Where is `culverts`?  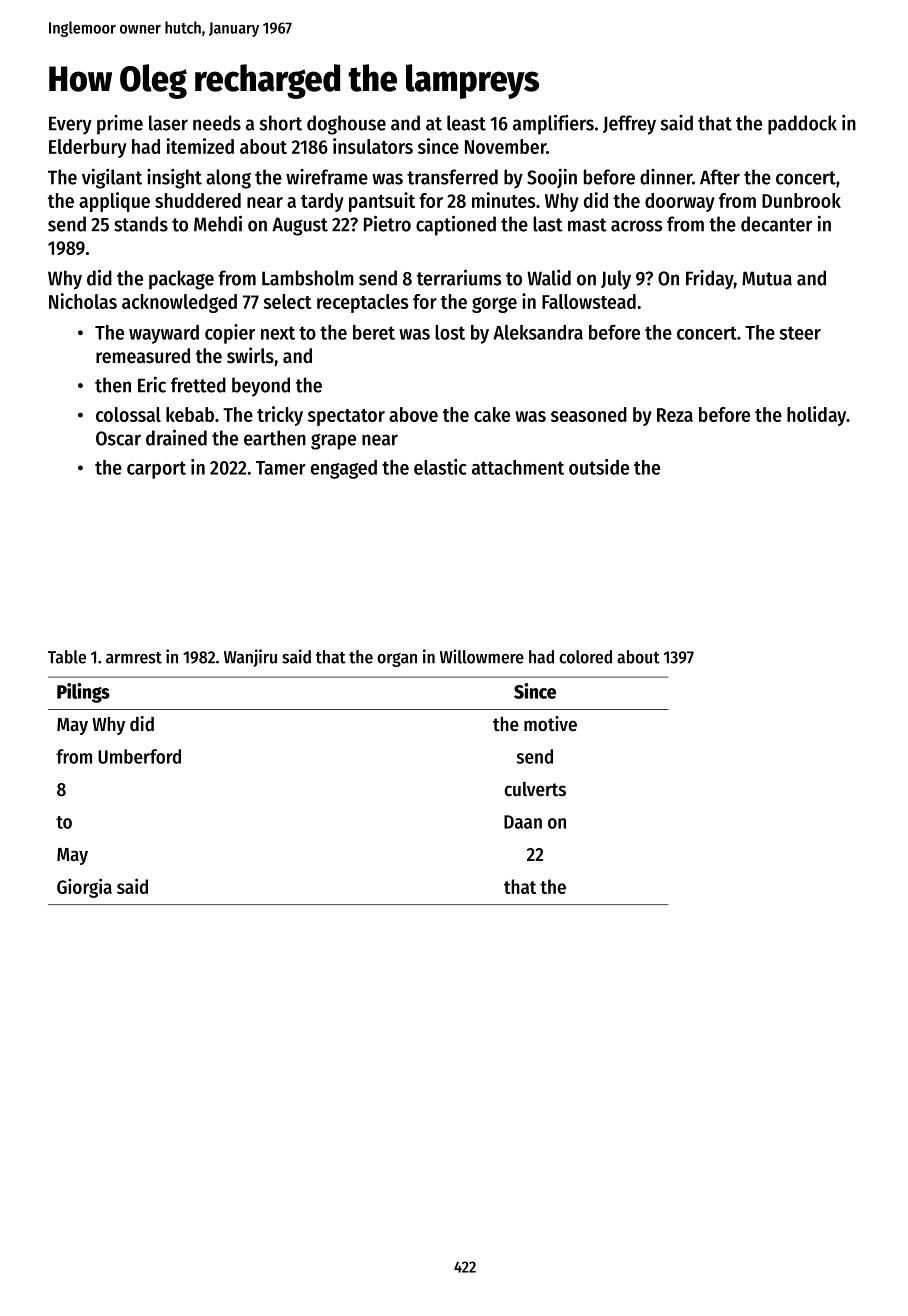 culverts is located at coordinates (535, 789).
